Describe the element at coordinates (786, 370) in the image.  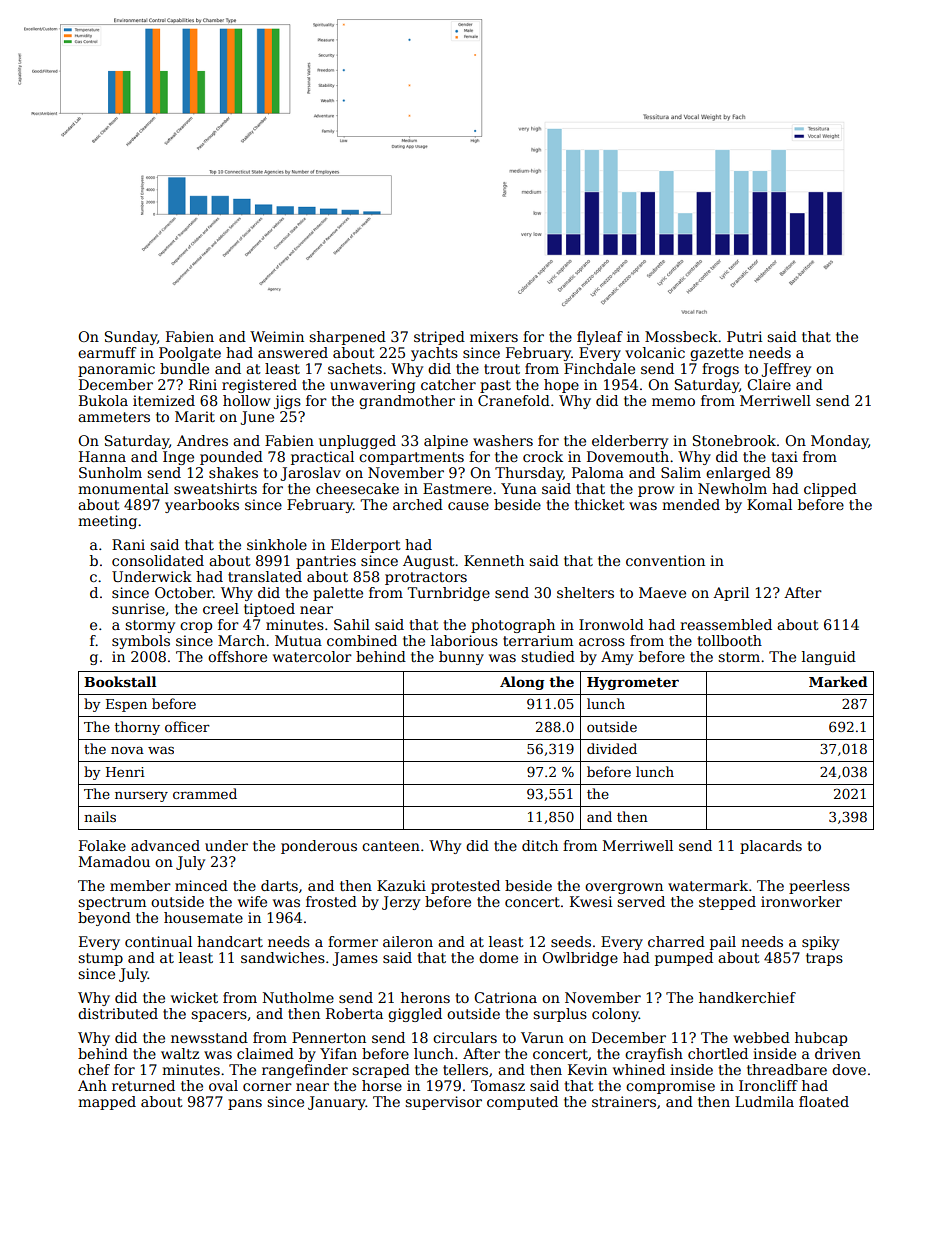
I see `Jeffrey` at that location.
